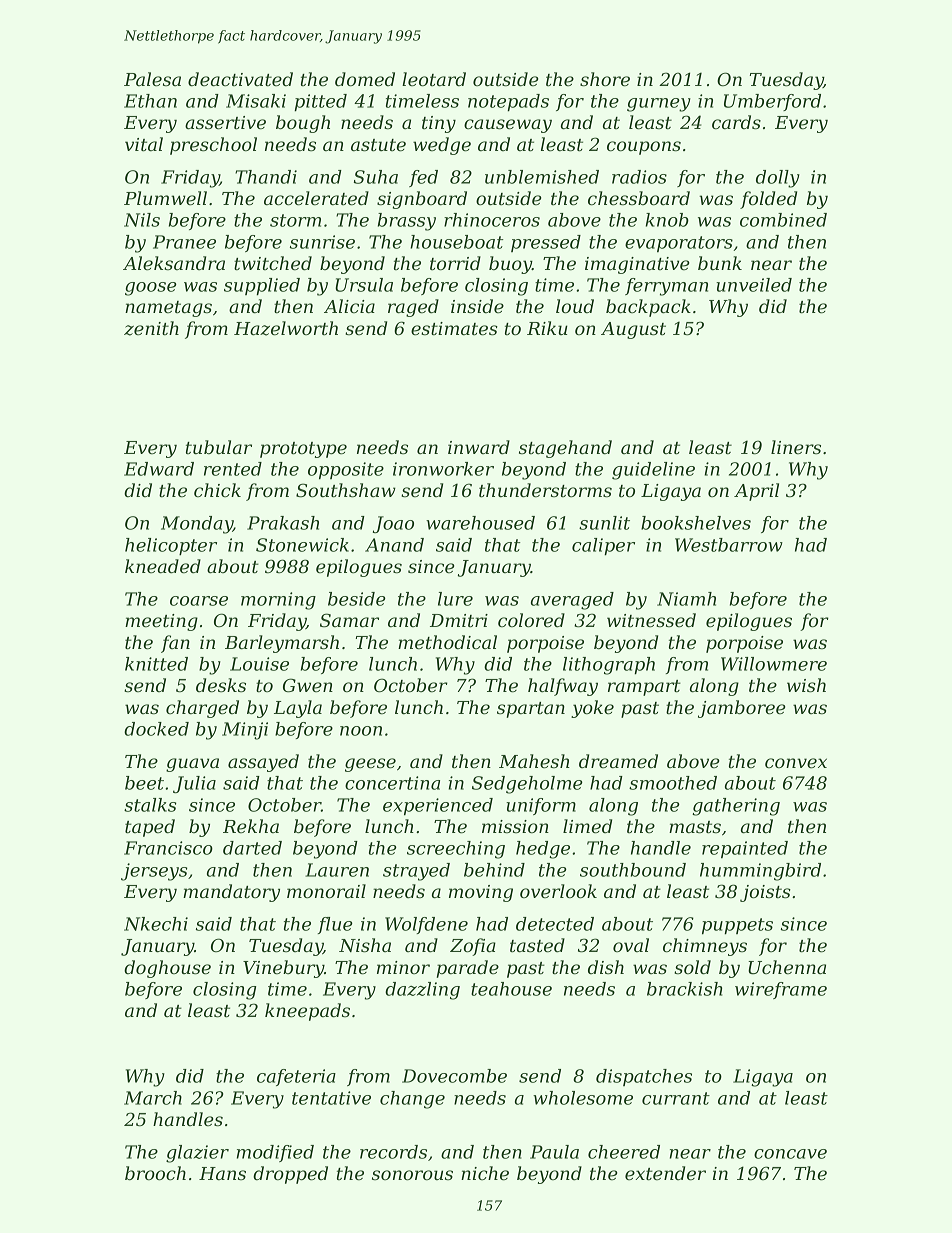 The image size is (952, 1233). I want to click on Hazelworth, so click(286, 328).
